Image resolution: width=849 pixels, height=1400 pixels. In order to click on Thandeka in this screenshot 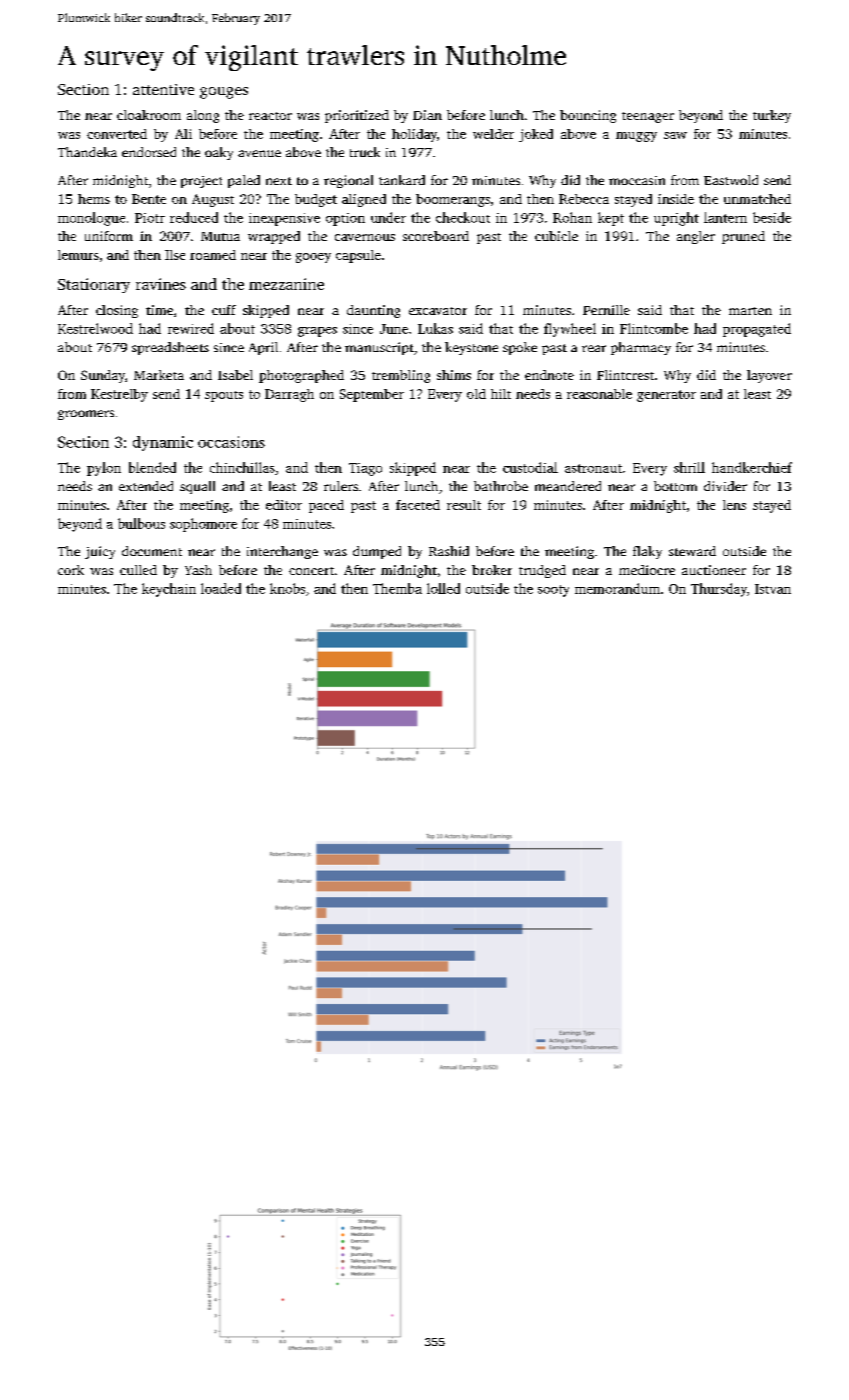, I will do `click(87, 152)`.
